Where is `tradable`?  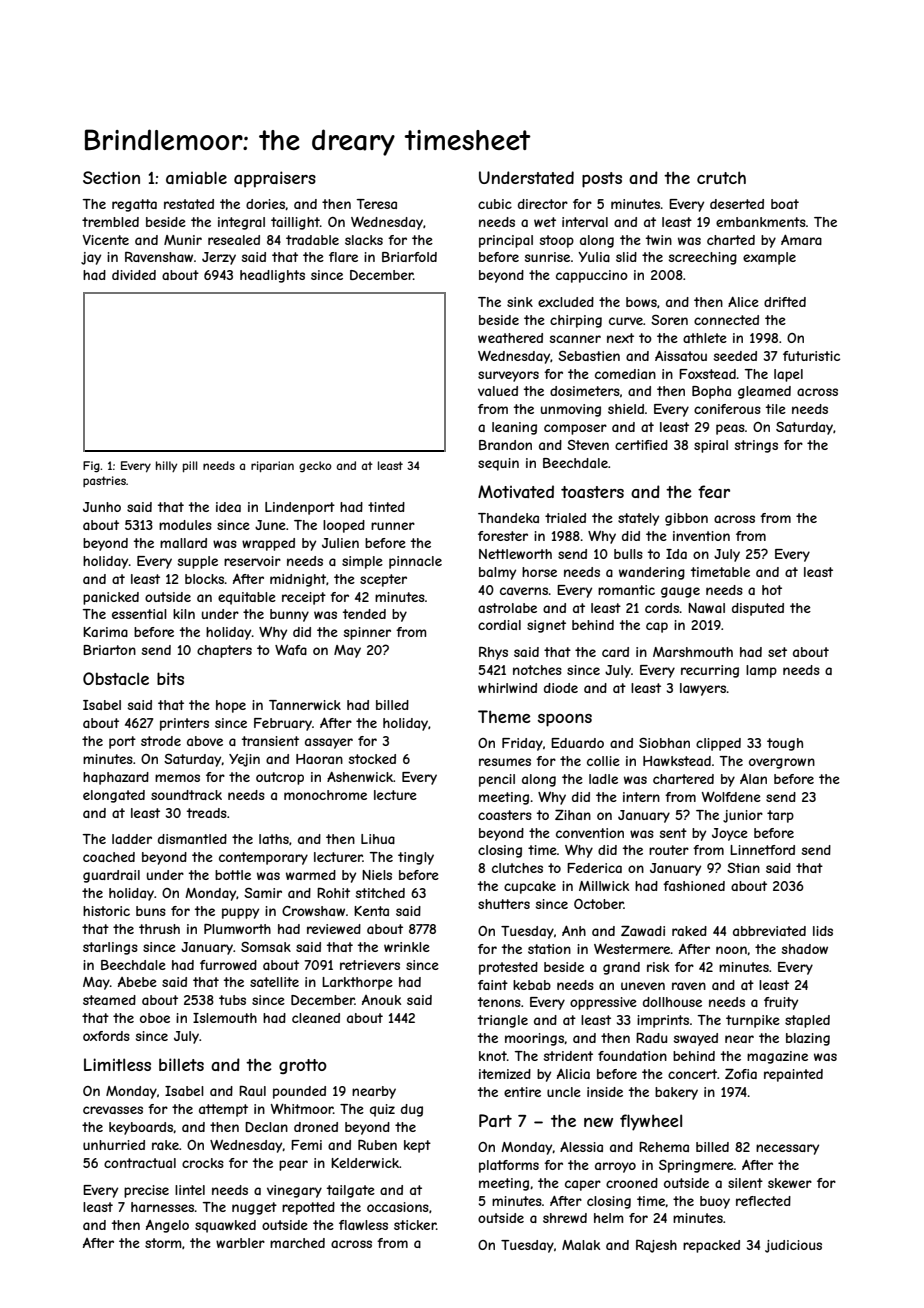
tradable is located at coordinates (312, 240).
